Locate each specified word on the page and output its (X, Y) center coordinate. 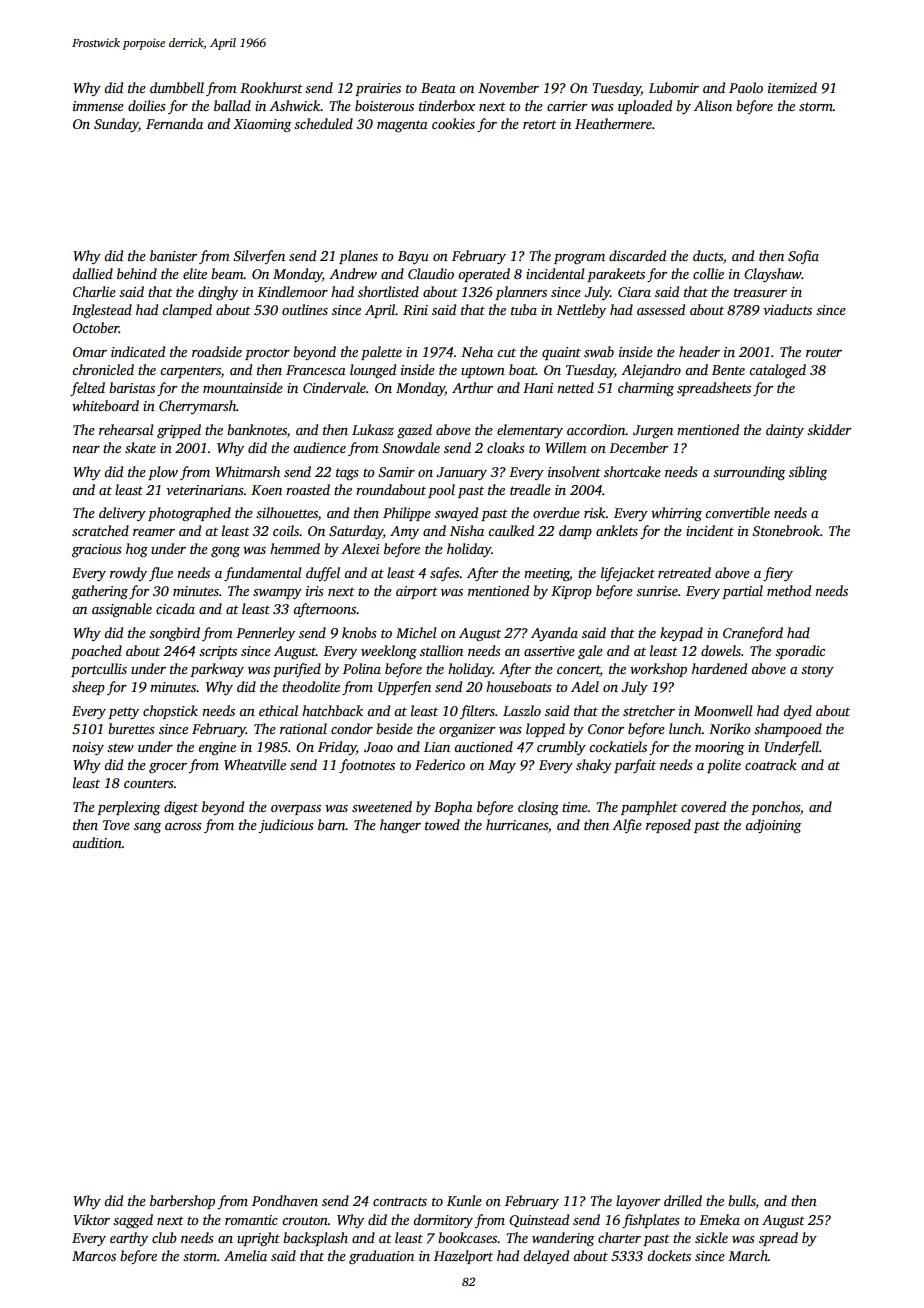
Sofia (803, 257)
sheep (88, 688)
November (508, 87)
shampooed (788, 730)
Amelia (245, 1255)
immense (98, 106)
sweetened (382, 806)
